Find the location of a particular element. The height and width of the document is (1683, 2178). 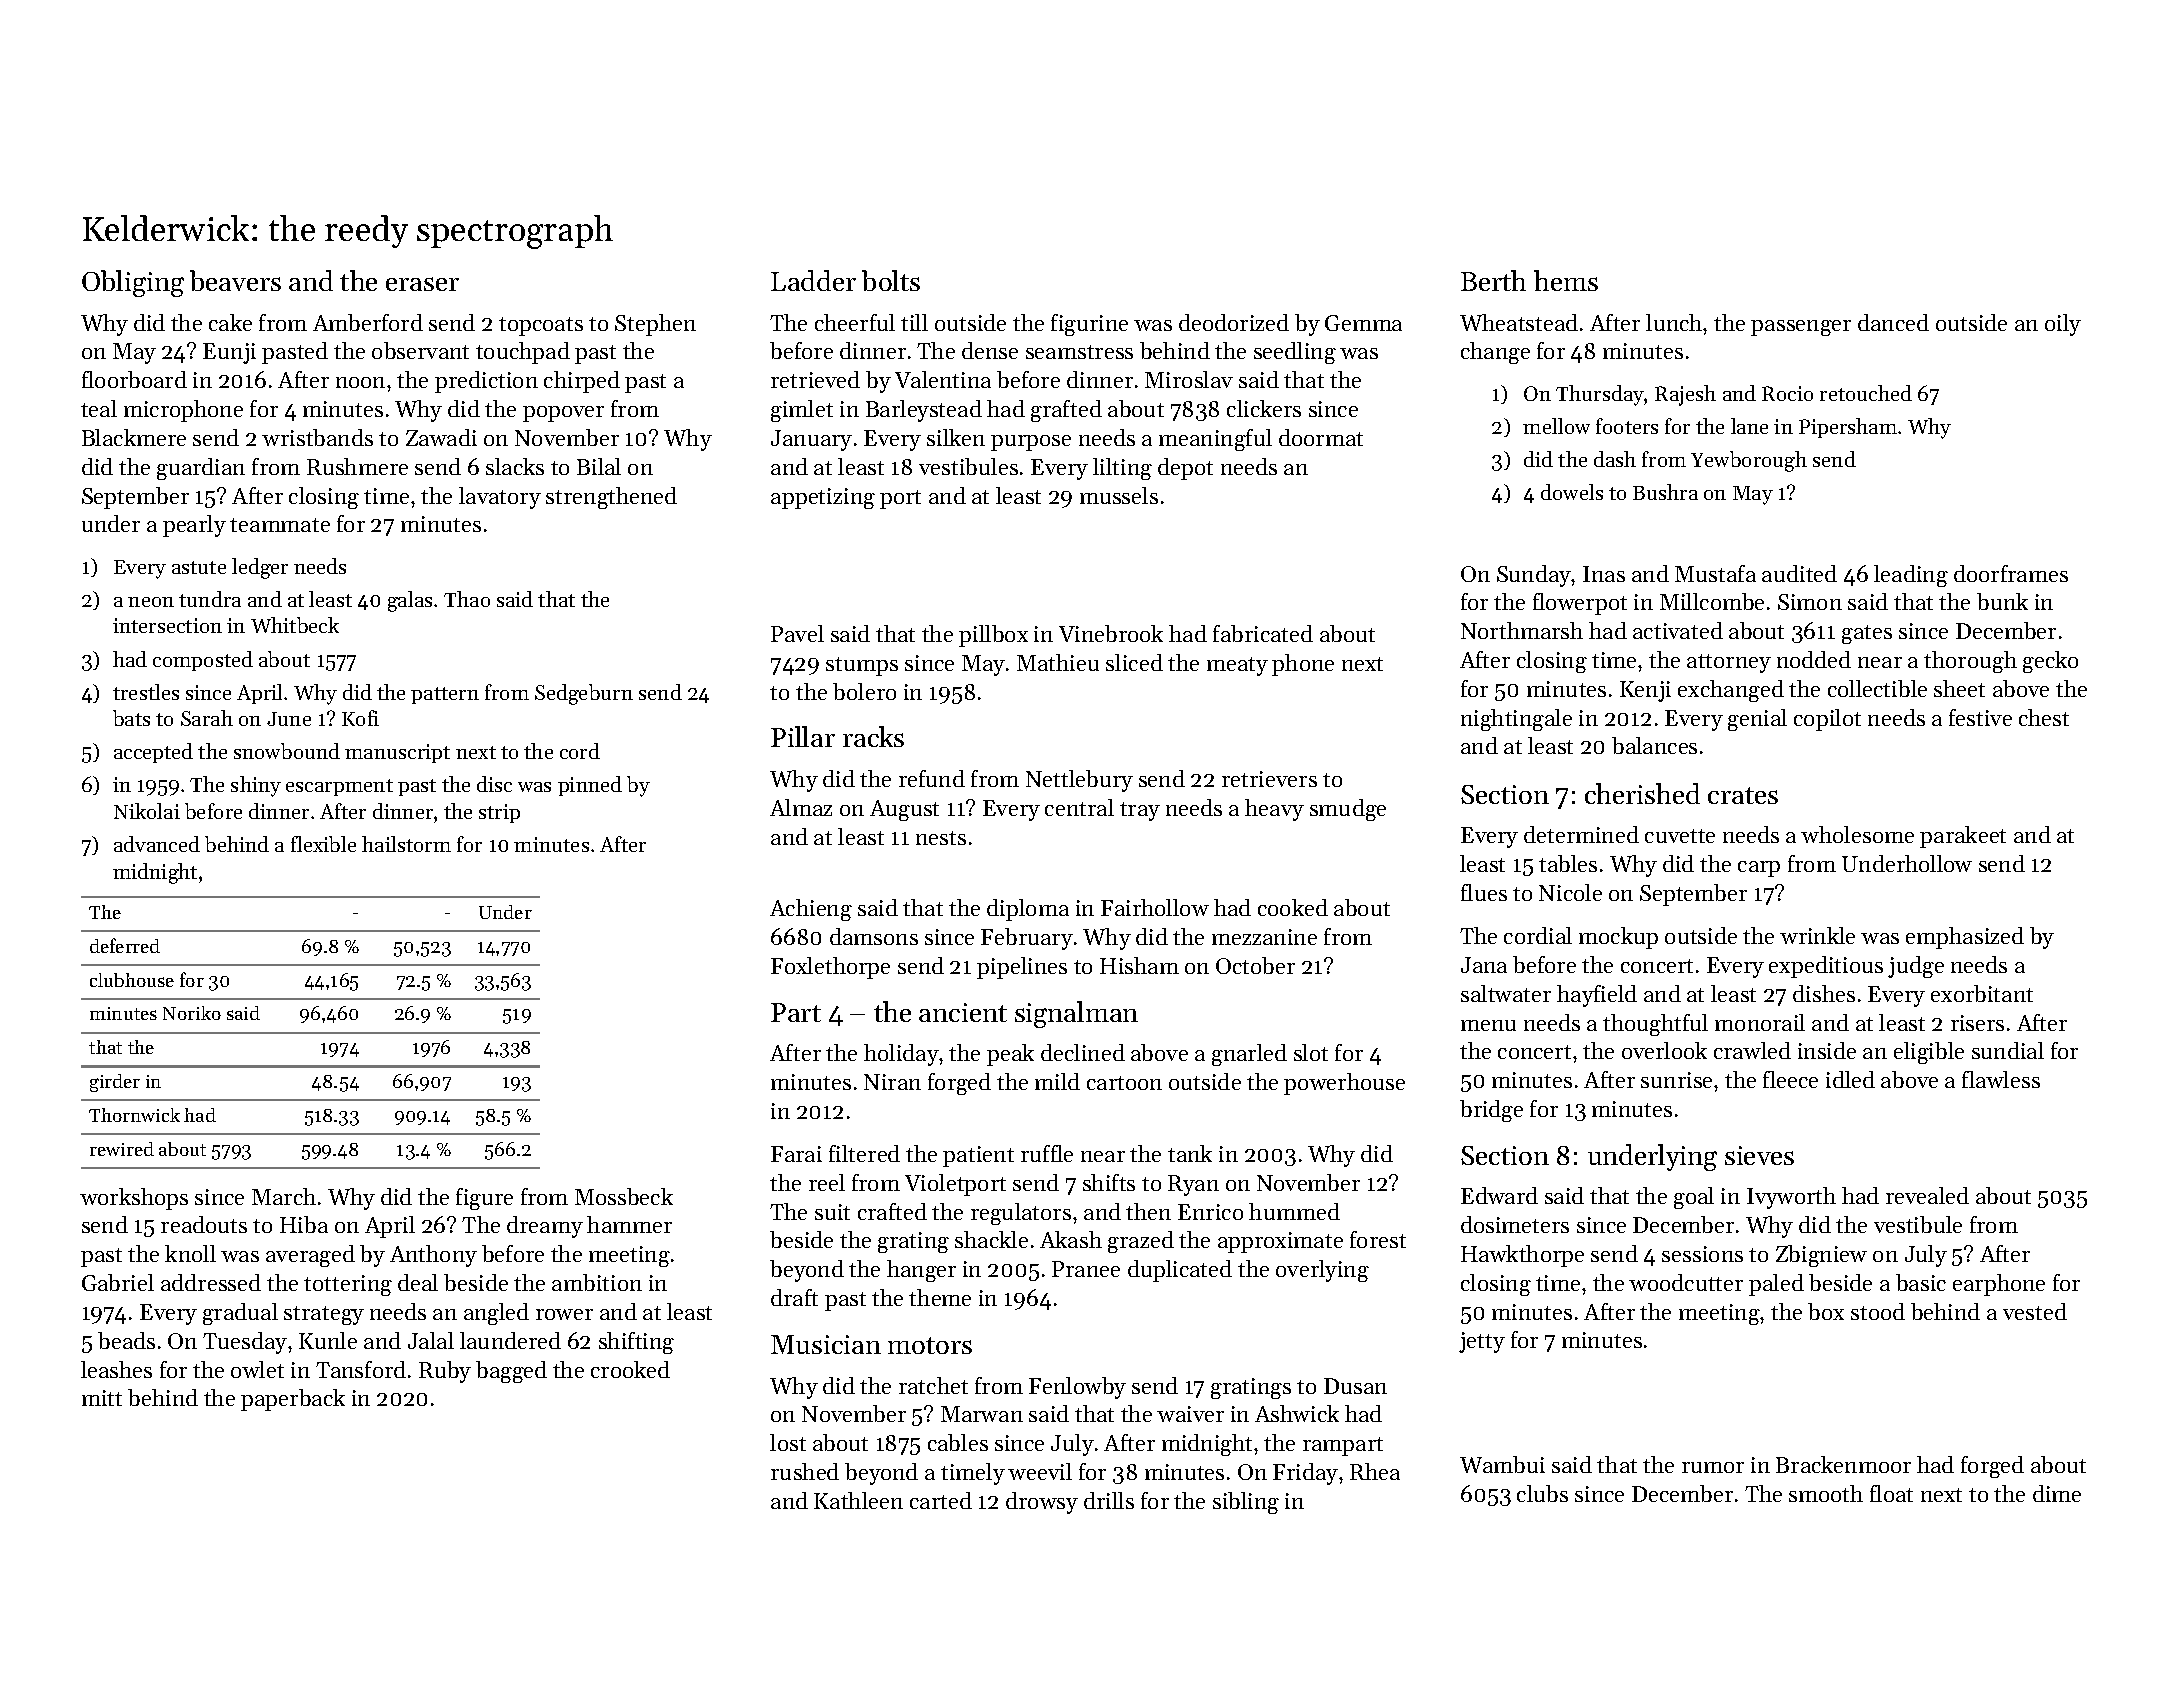

Kathleen is located at coordinates (858, 1500).
